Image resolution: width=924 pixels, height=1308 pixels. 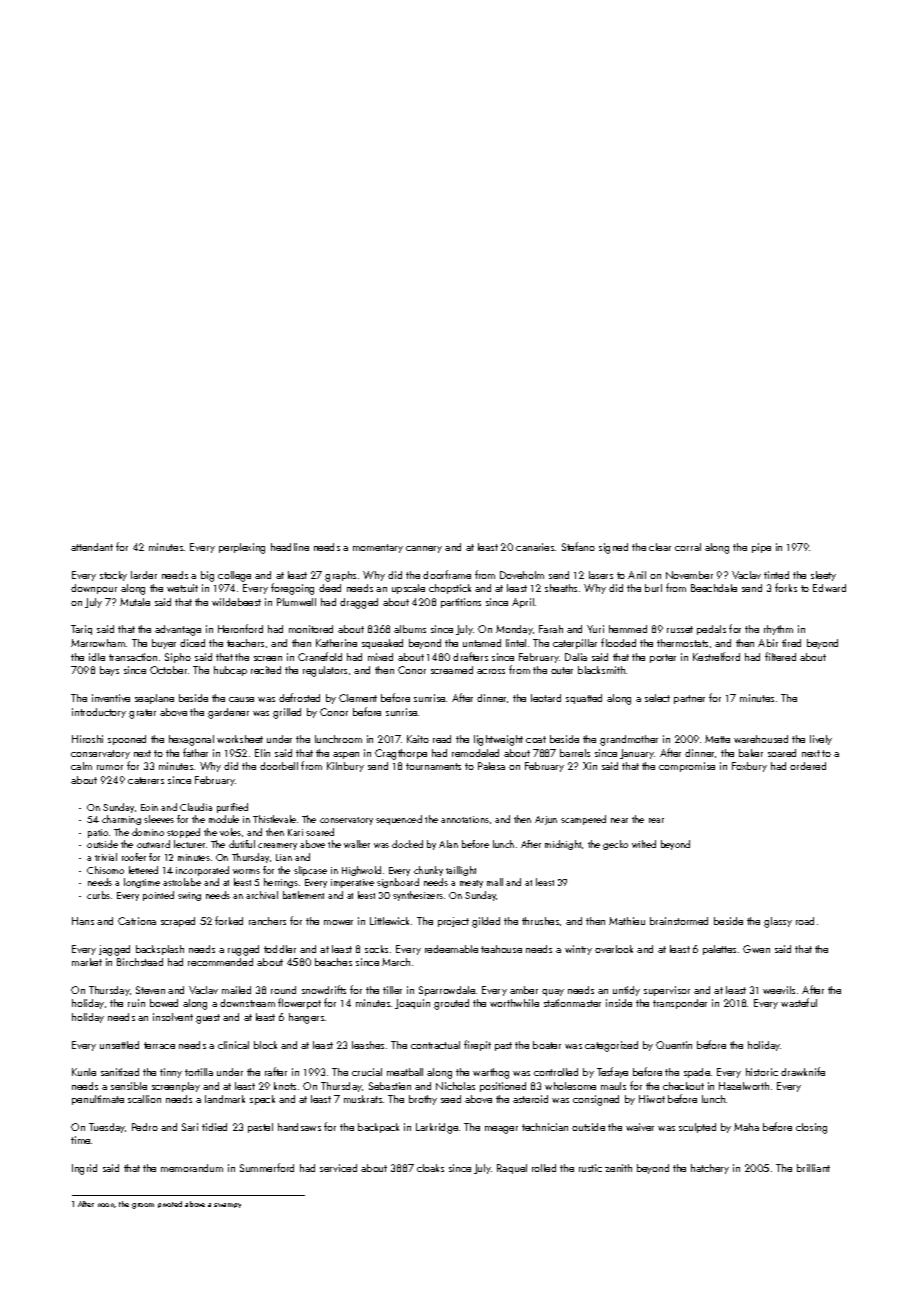 What do you see at coordinates (418, 896) in the document?
I see `synthesizers` at bounding box center [418, 896].
